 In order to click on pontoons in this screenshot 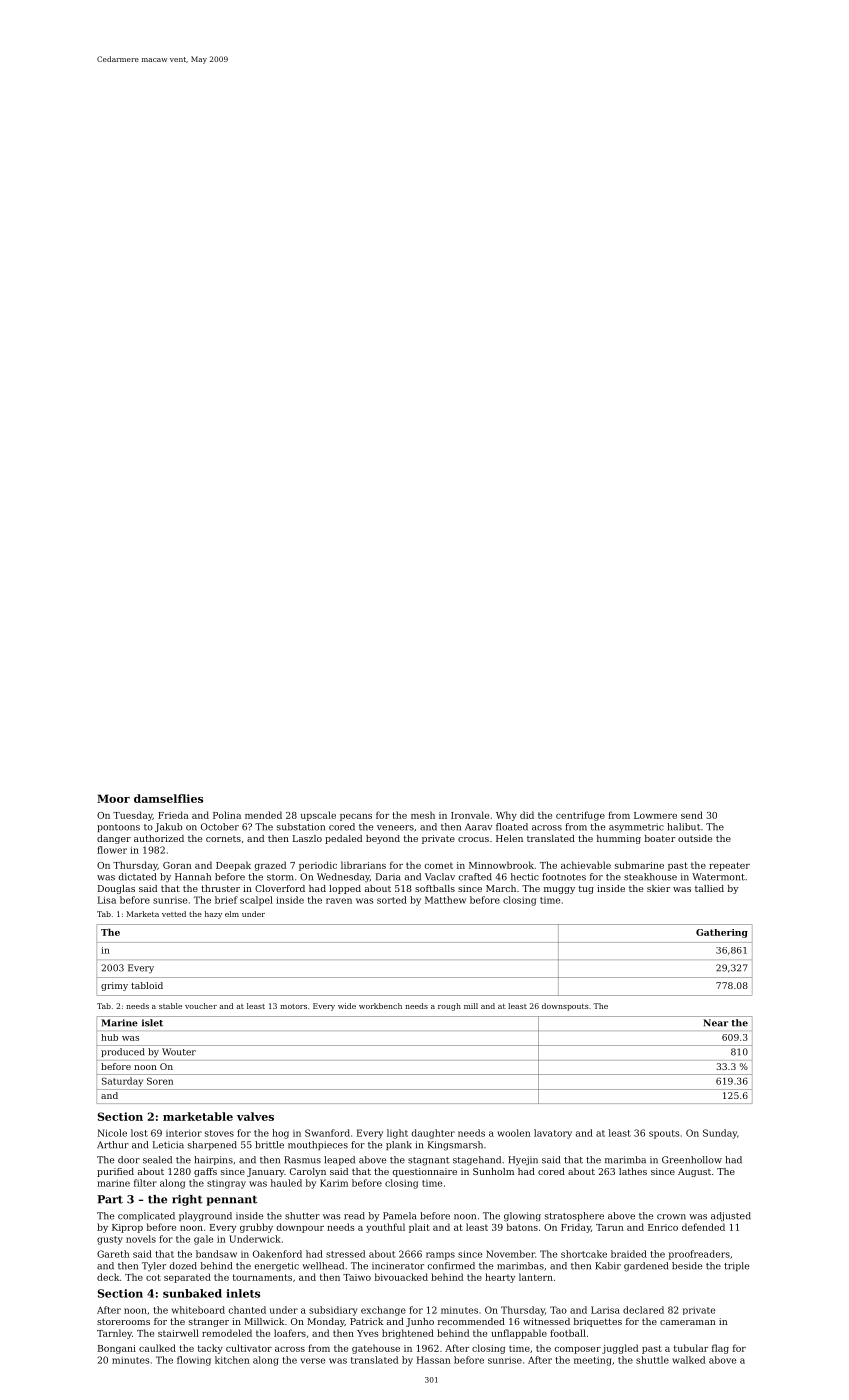, I will do `click(118, 828)`.
